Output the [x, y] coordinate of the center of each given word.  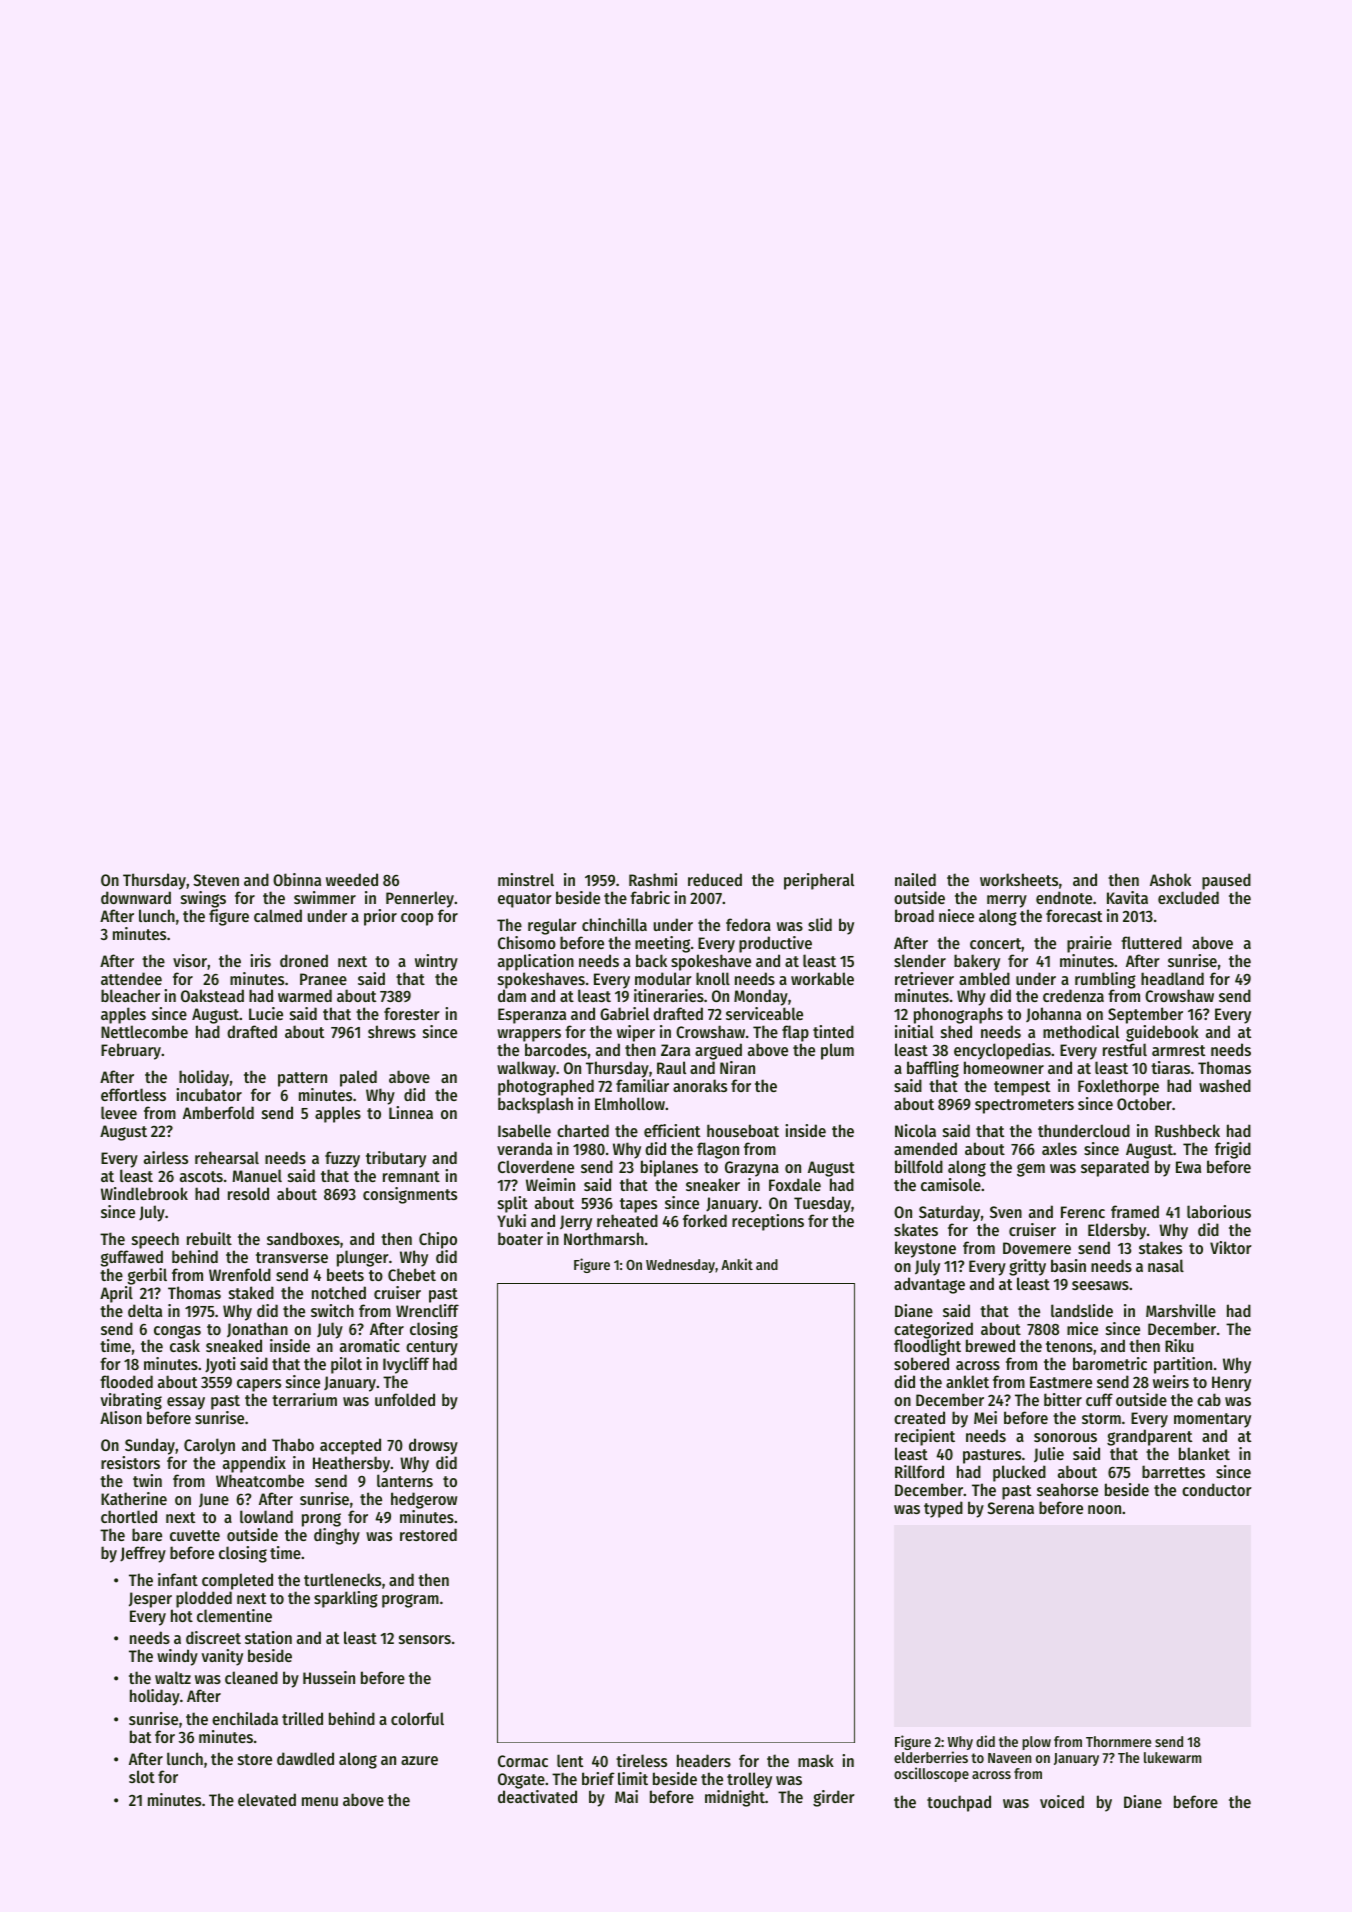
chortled [129, 1516]
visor [190, 960]
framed [1135, 1211]
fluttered [1151, 942]
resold [248, 1193]
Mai [626, 1796]
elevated [267, 1799]
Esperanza [532, 1016]
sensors [425, 1639]
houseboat [743, 1130]
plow [1036, 1743]
